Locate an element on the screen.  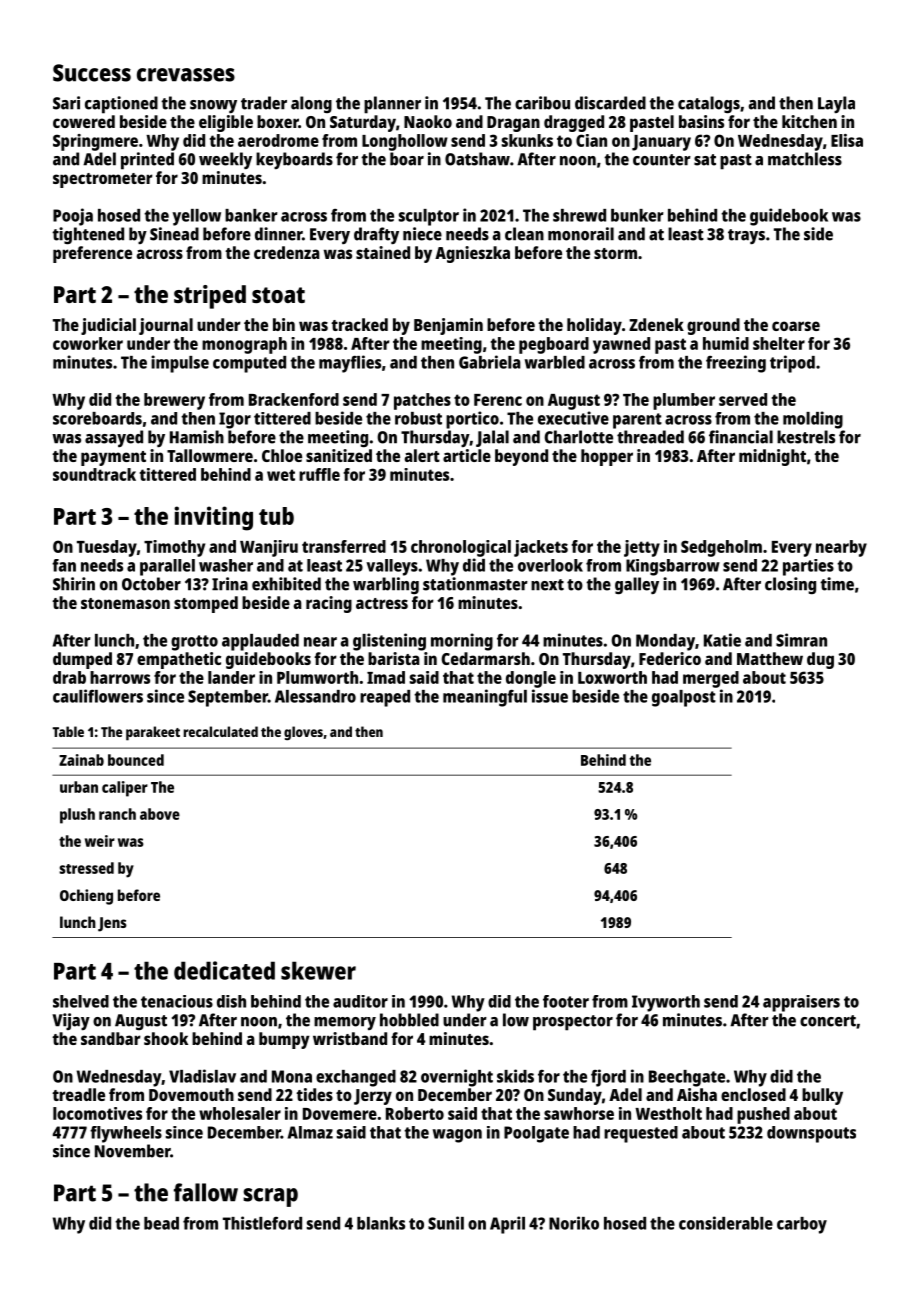
downspouts is located at coordinates (811, 1134).
